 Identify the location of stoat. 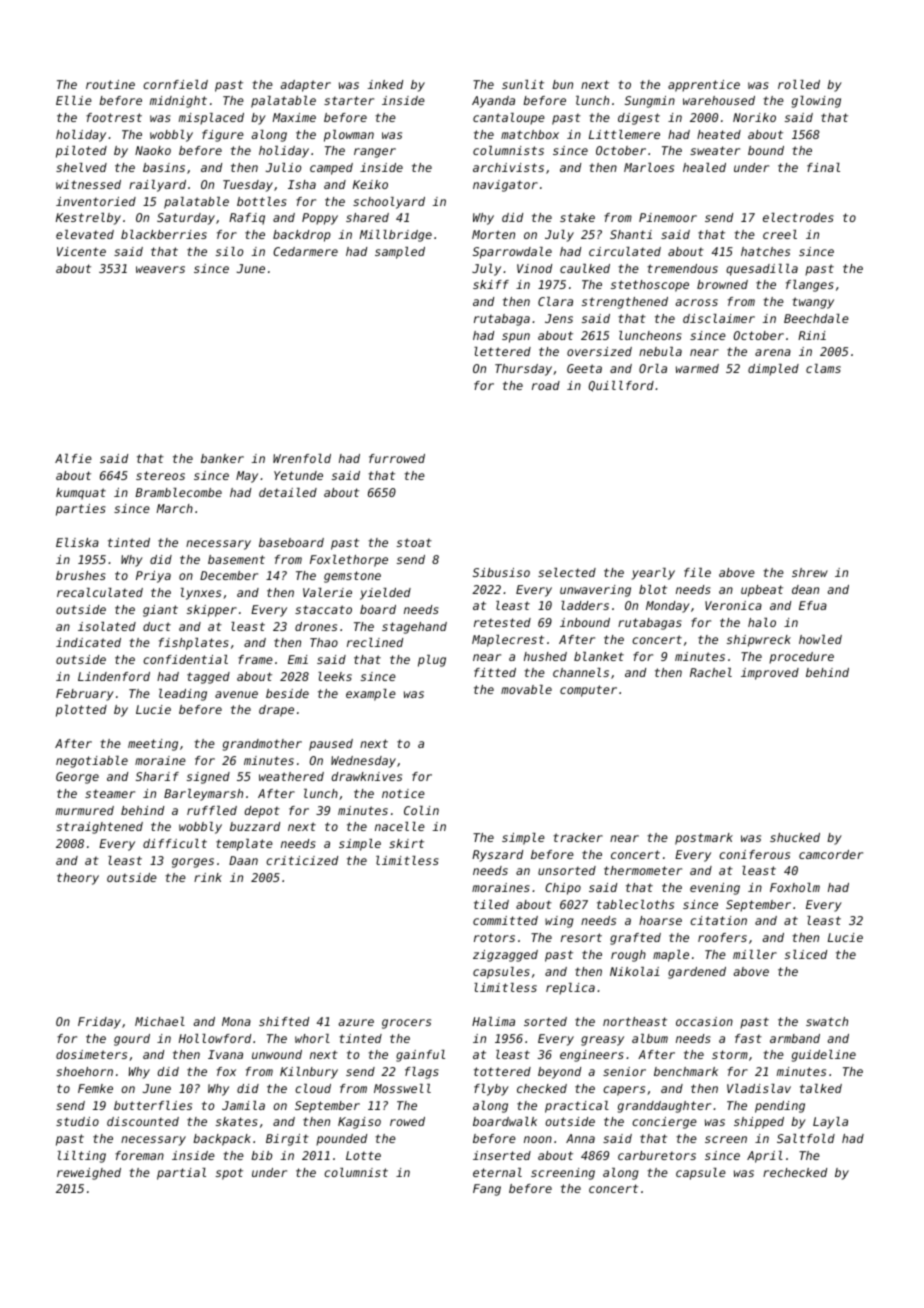
(414, 542).
